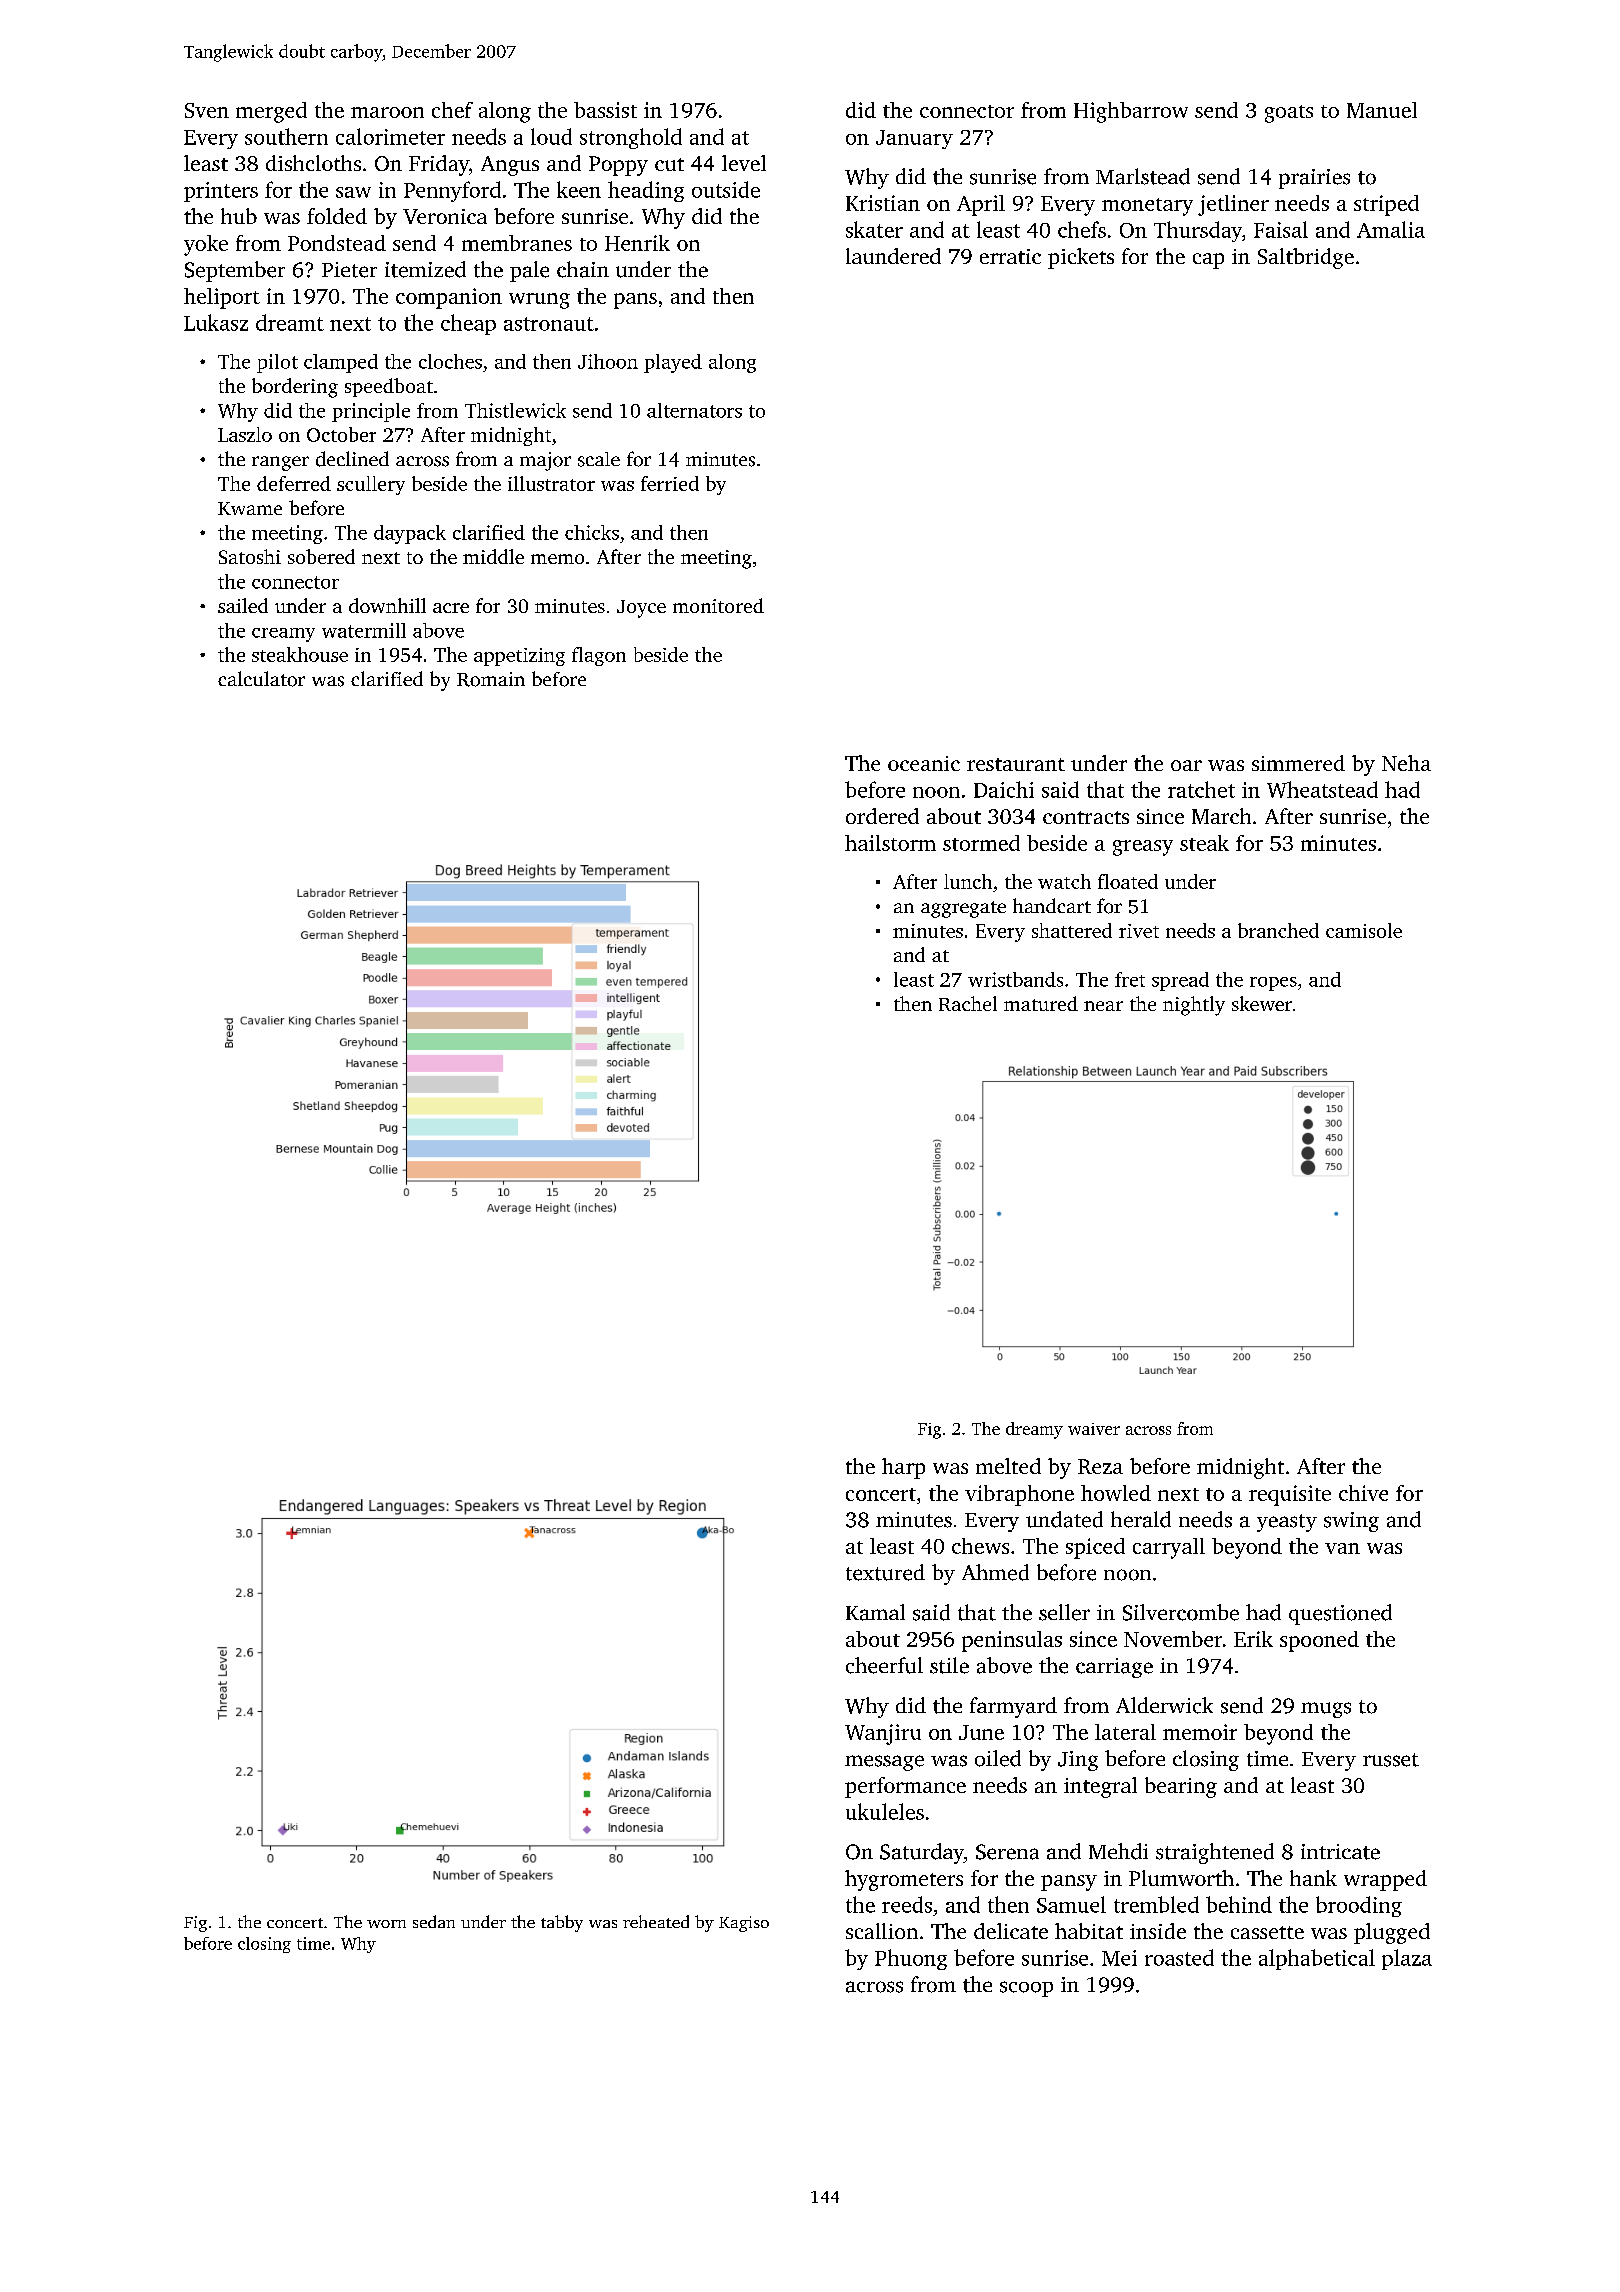  What do you see at coordinates (968, 1003) in the screenshot?
I see `Rachel` at bounding box center [968, 1003].
